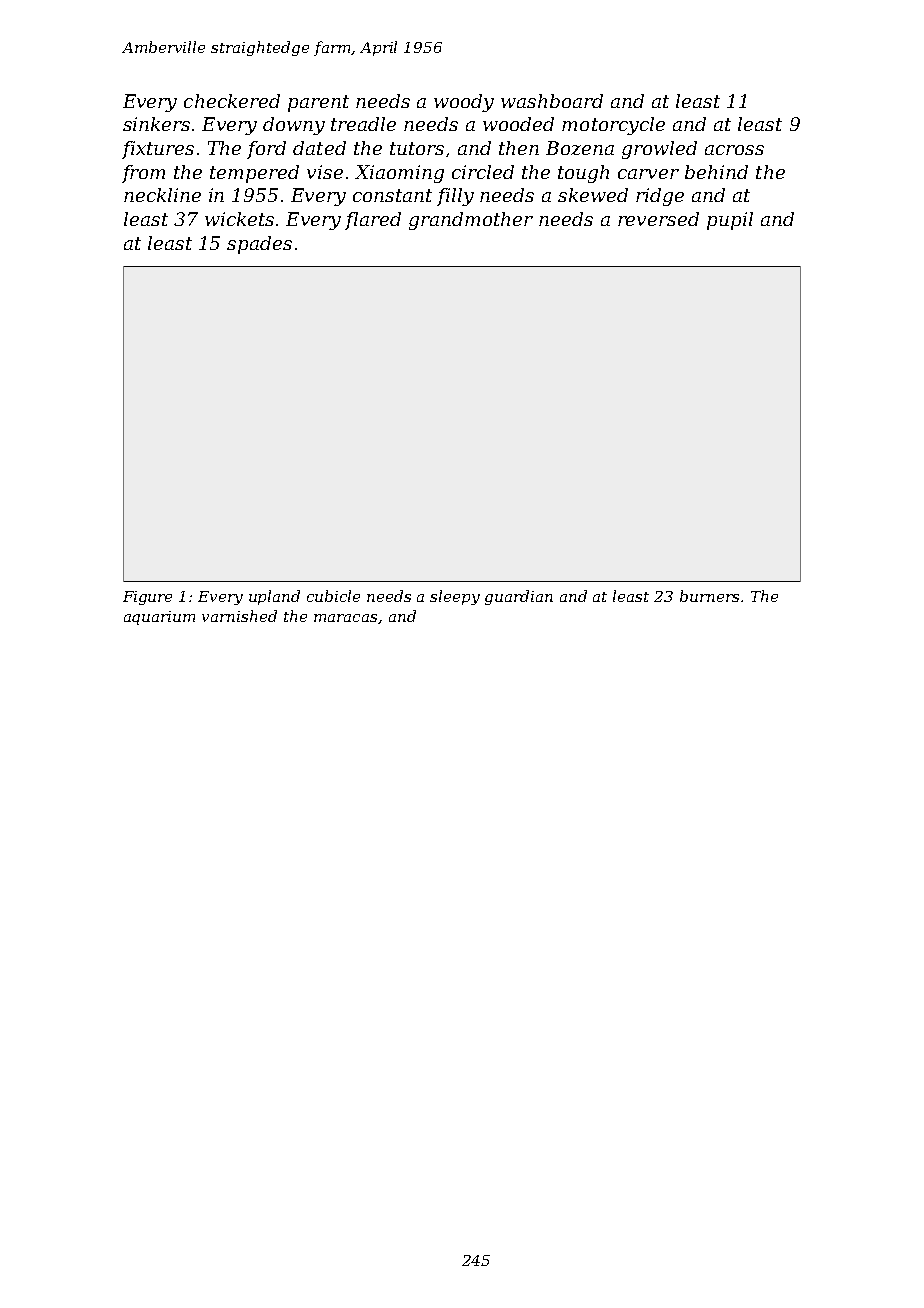 The image size is (924, 1308). Describe the element at coordinates (274, 597) in the document. I see `upland` at that location.
